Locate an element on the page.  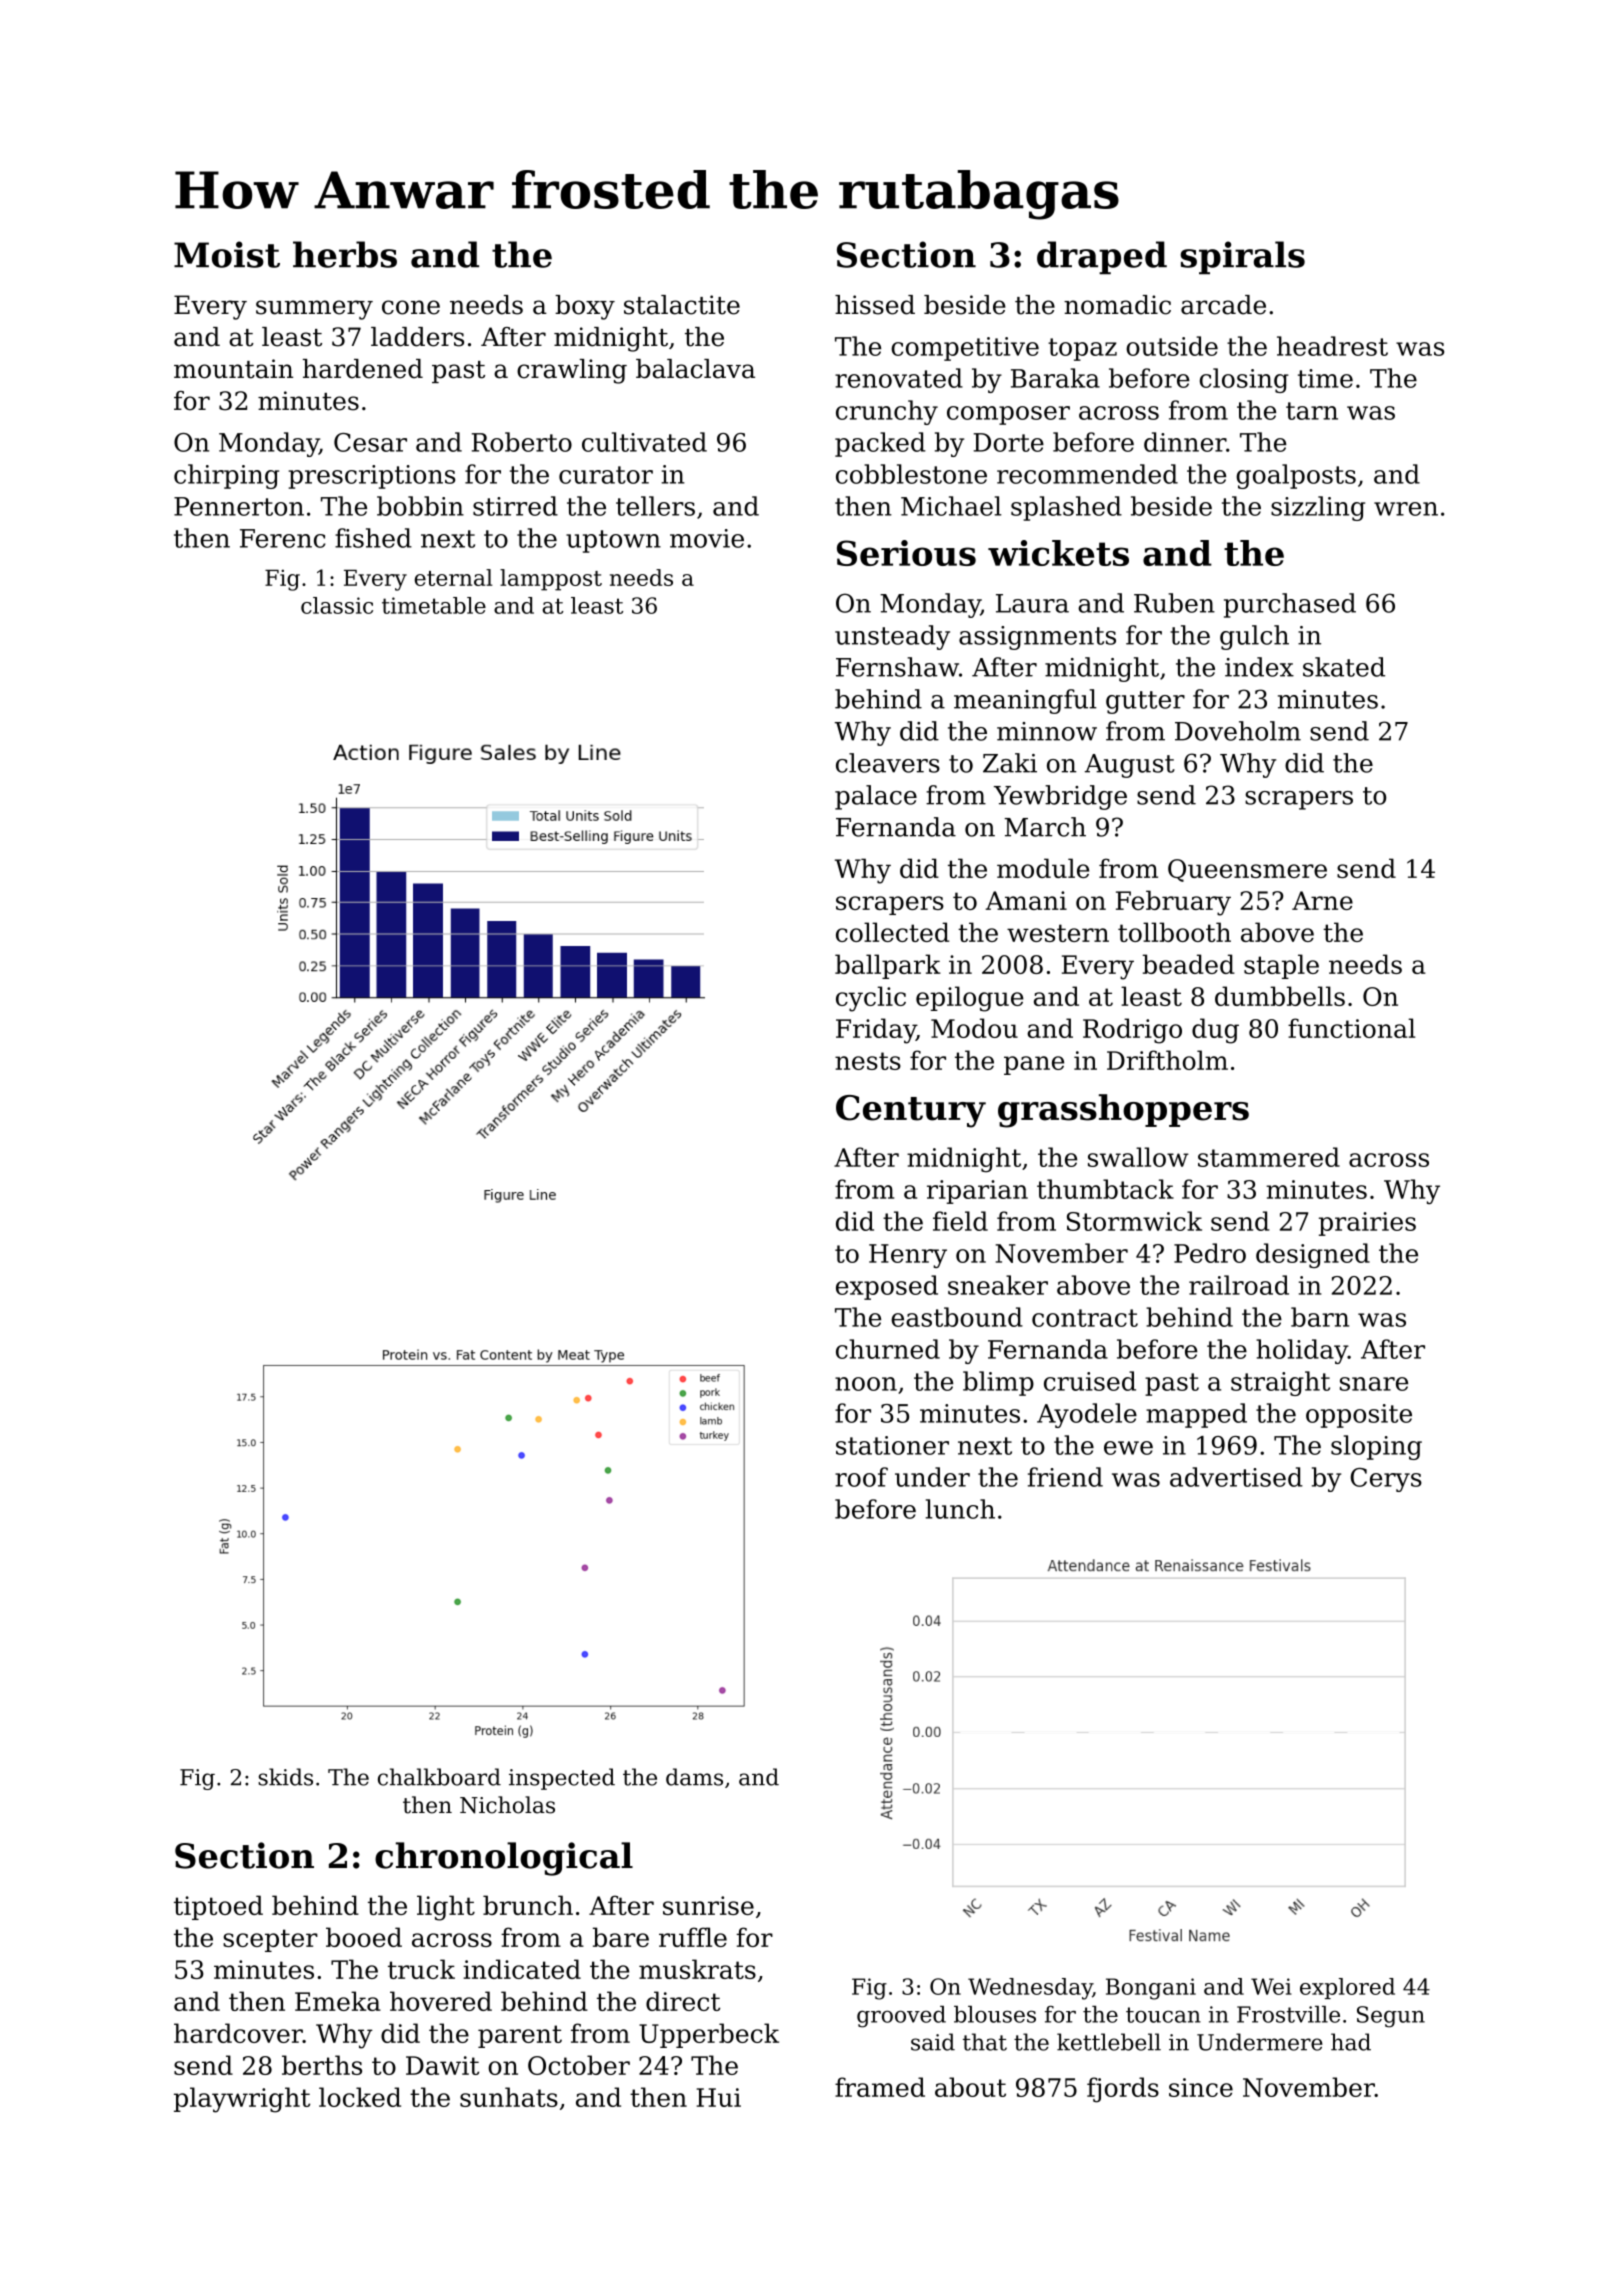
roof is located at coordinates (861, 1477).
